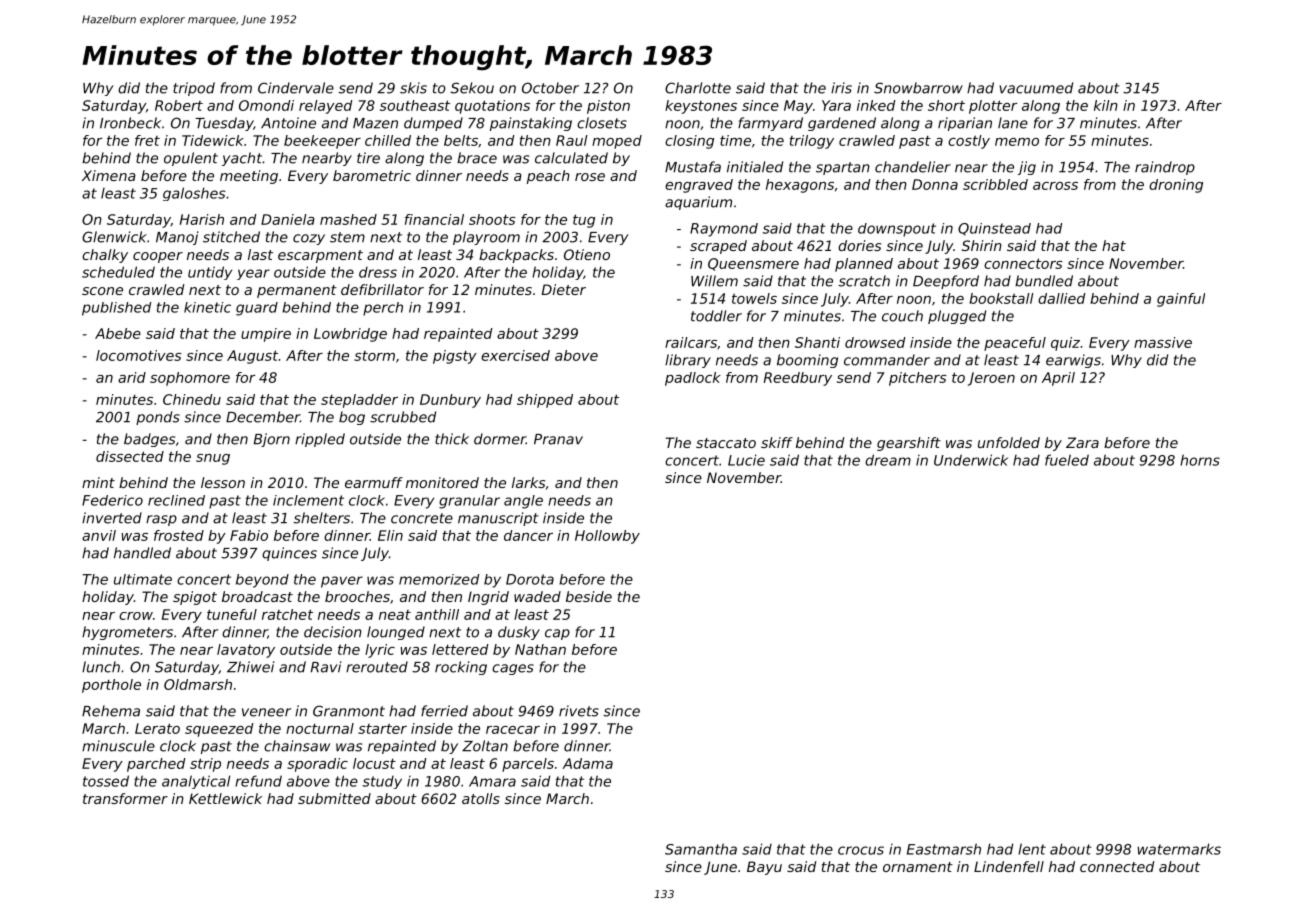 This screenshot has height=924, width=1308. Describe the element at coordinates (764, 868) in the screenshot. I see `Bayu` at that location.
